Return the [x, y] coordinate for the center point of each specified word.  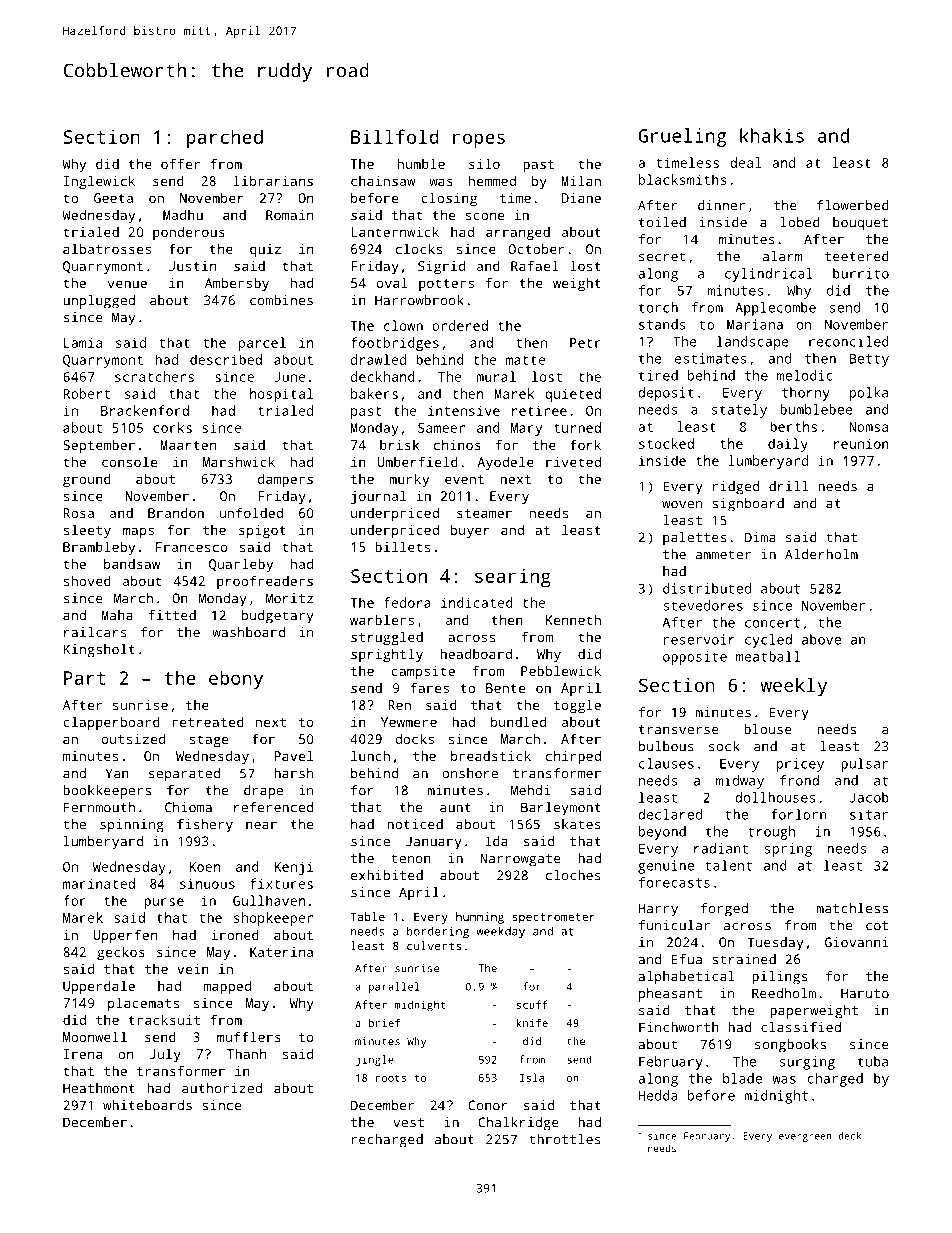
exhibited [387, 875]
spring [788, 850]
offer [180, 163]
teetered [857, 256]
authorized [222, 1088]
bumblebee [816, 409]
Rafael [535, 265]
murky [409, 480]
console [129, 461]
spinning [132, 826]
